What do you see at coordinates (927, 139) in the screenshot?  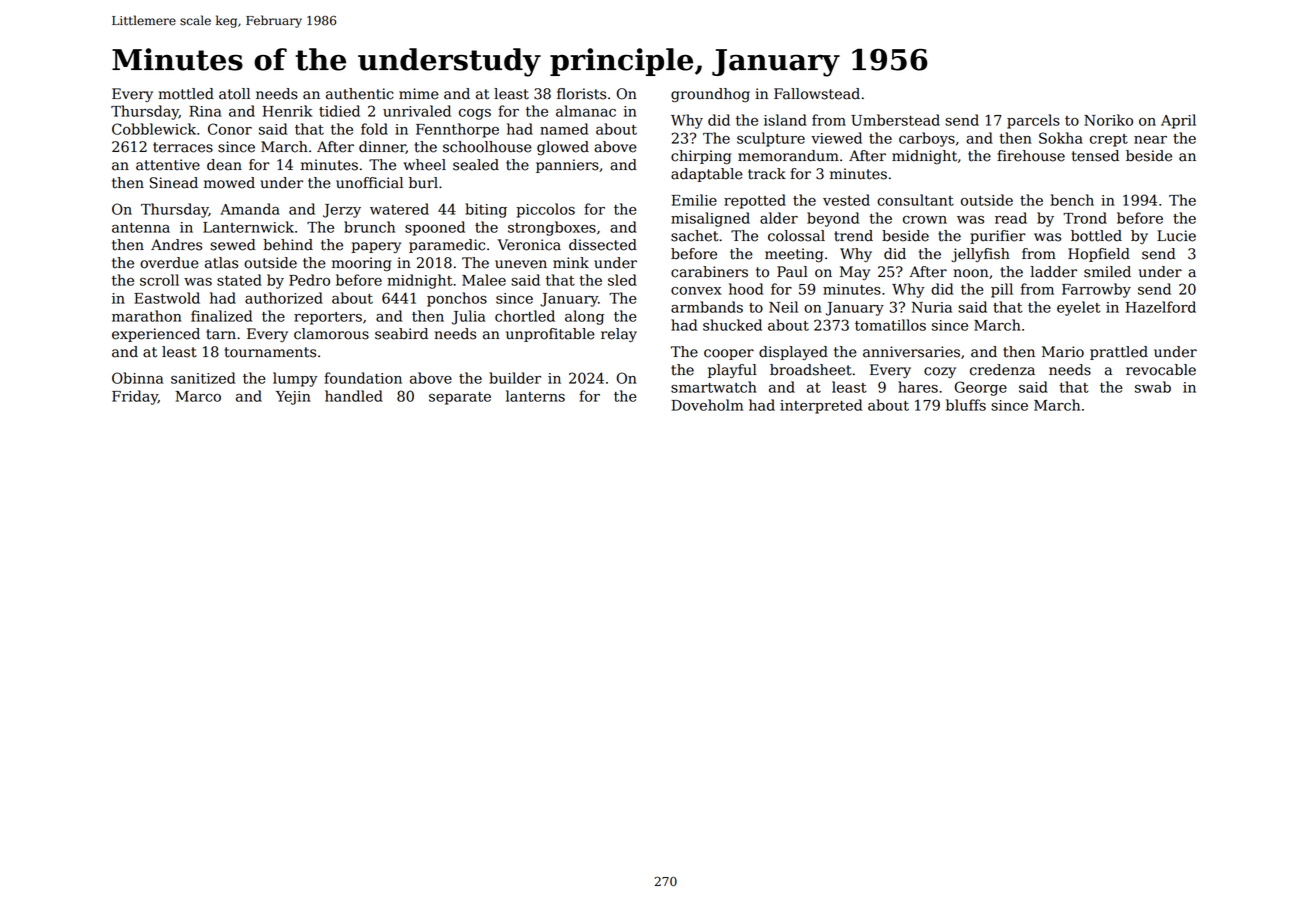 I see `carboys` at bounding box center [927, 139].
